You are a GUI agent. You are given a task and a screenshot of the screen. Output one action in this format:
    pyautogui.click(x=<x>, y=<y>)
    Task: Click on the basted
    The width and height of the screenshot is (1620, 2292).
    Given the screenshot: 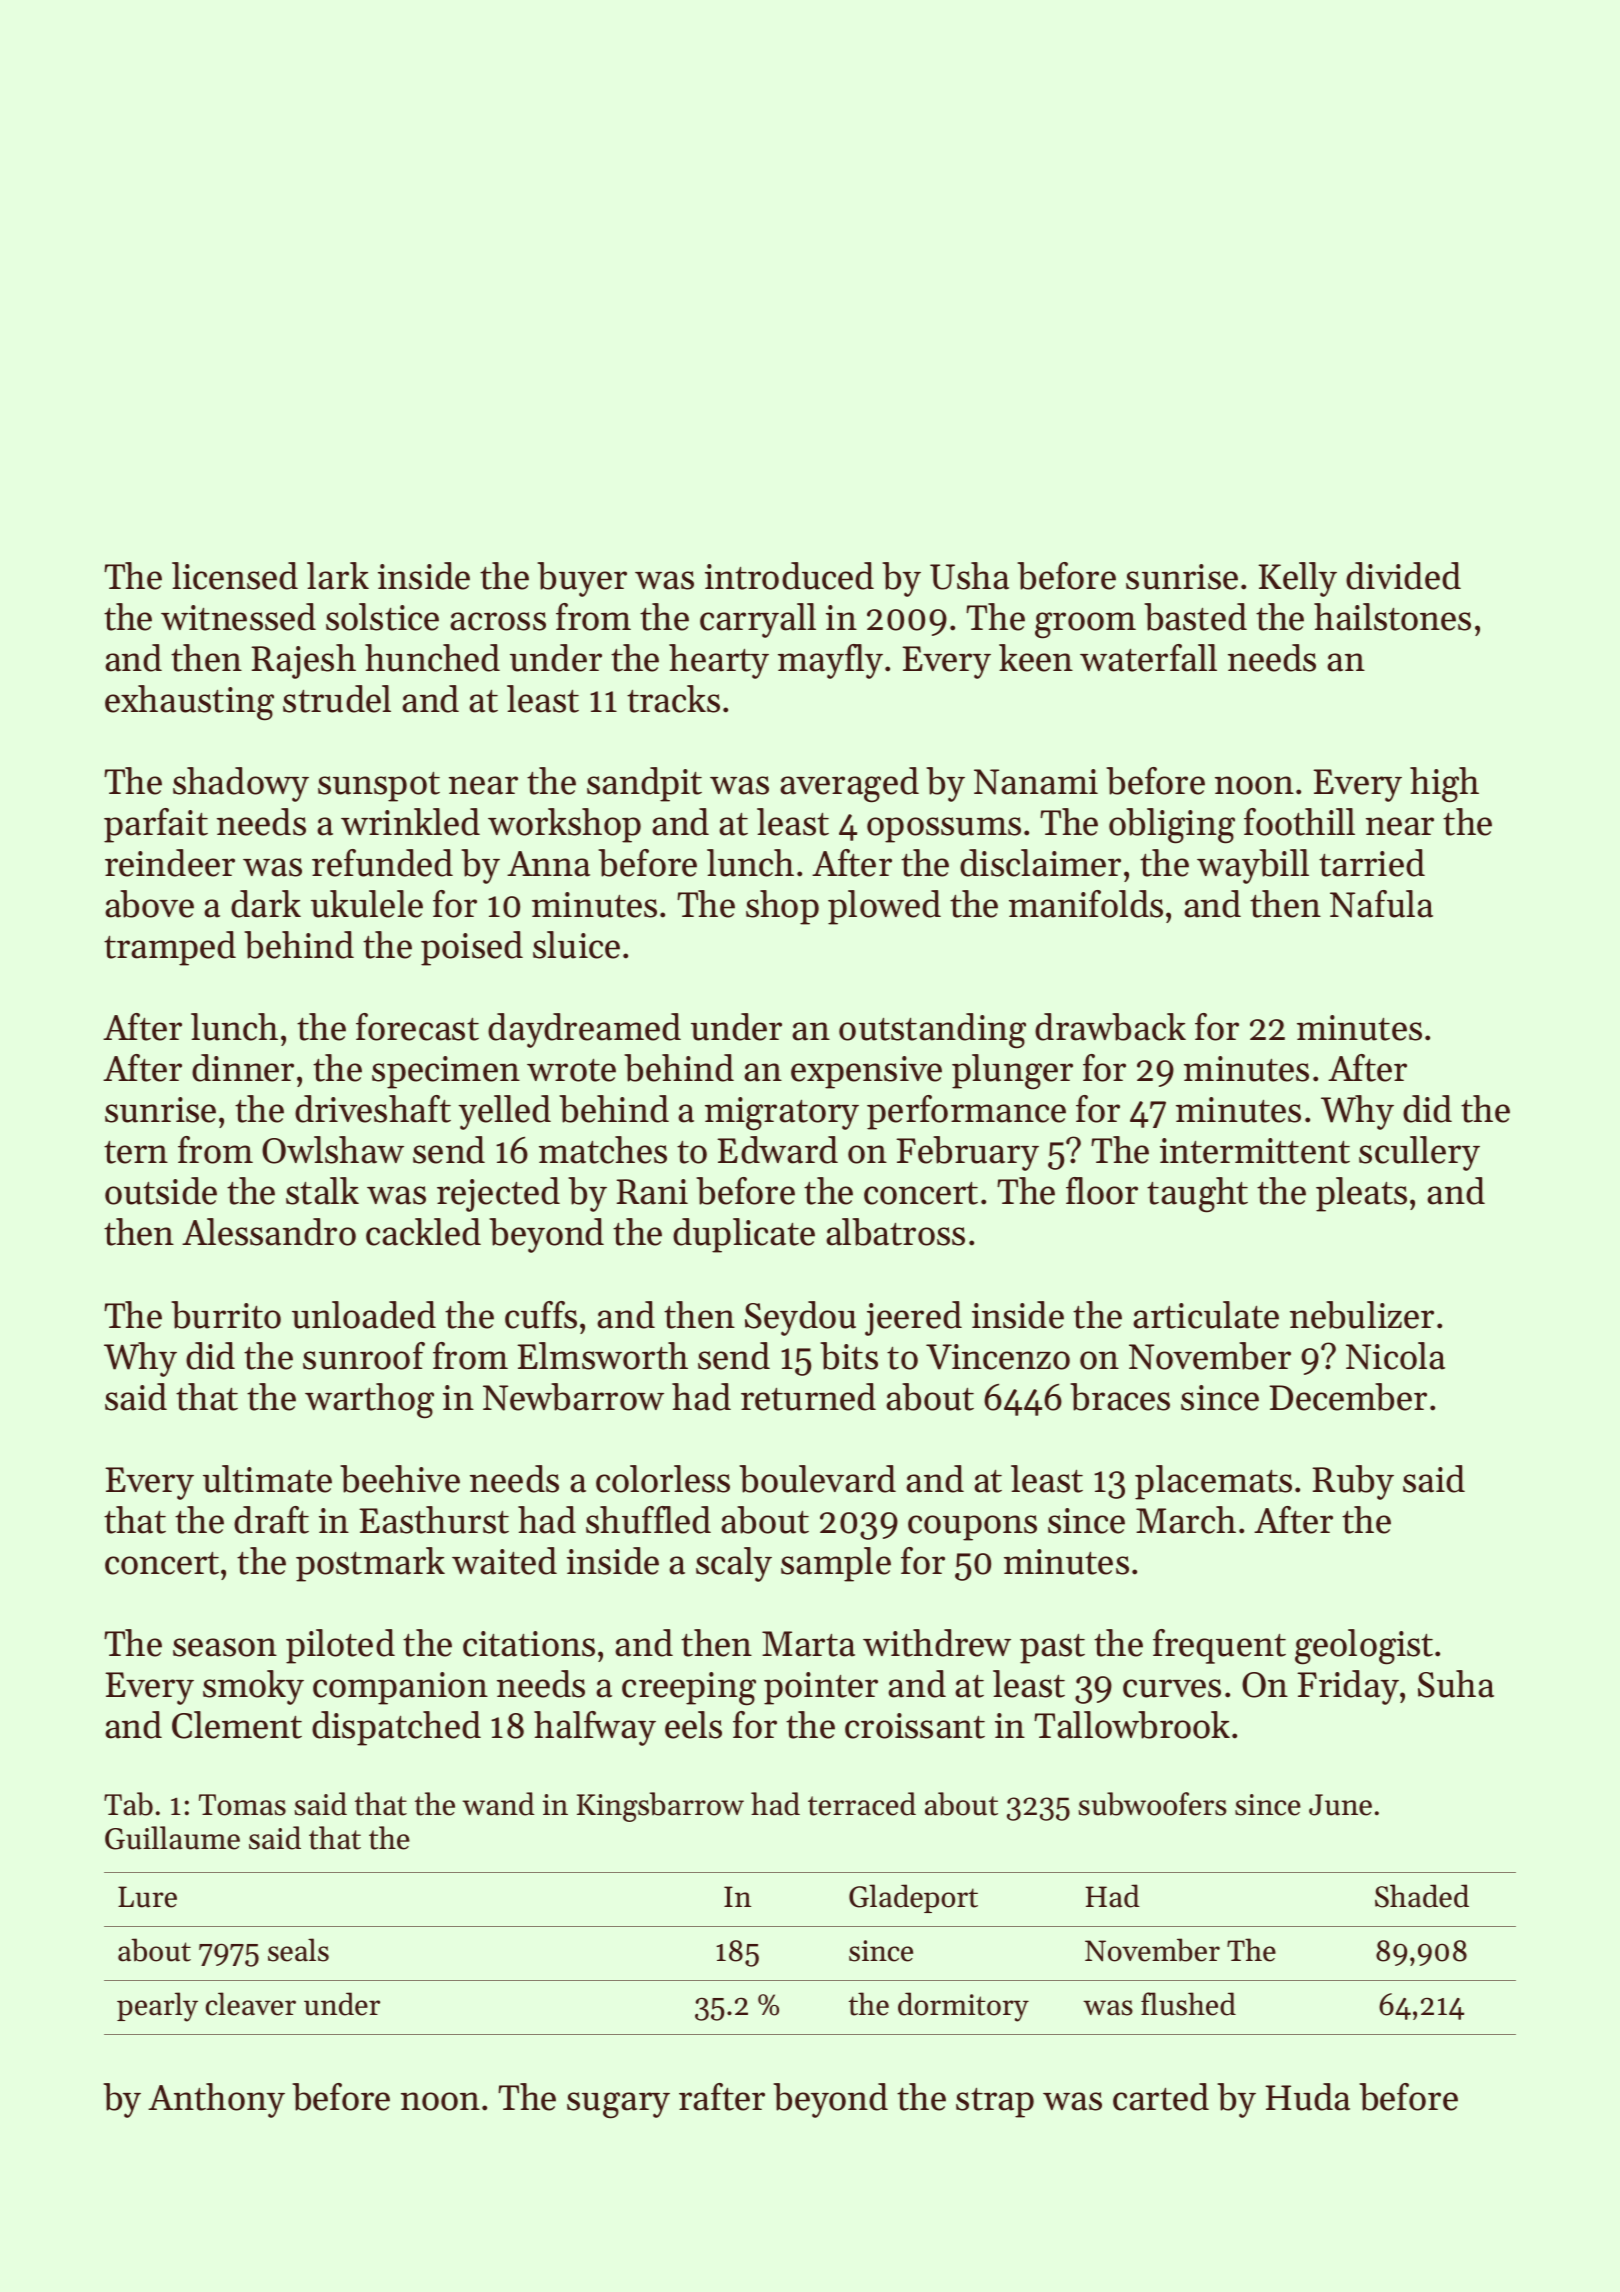 What is the action you would take?
    pyautogui.click(x=1195, y=617)
